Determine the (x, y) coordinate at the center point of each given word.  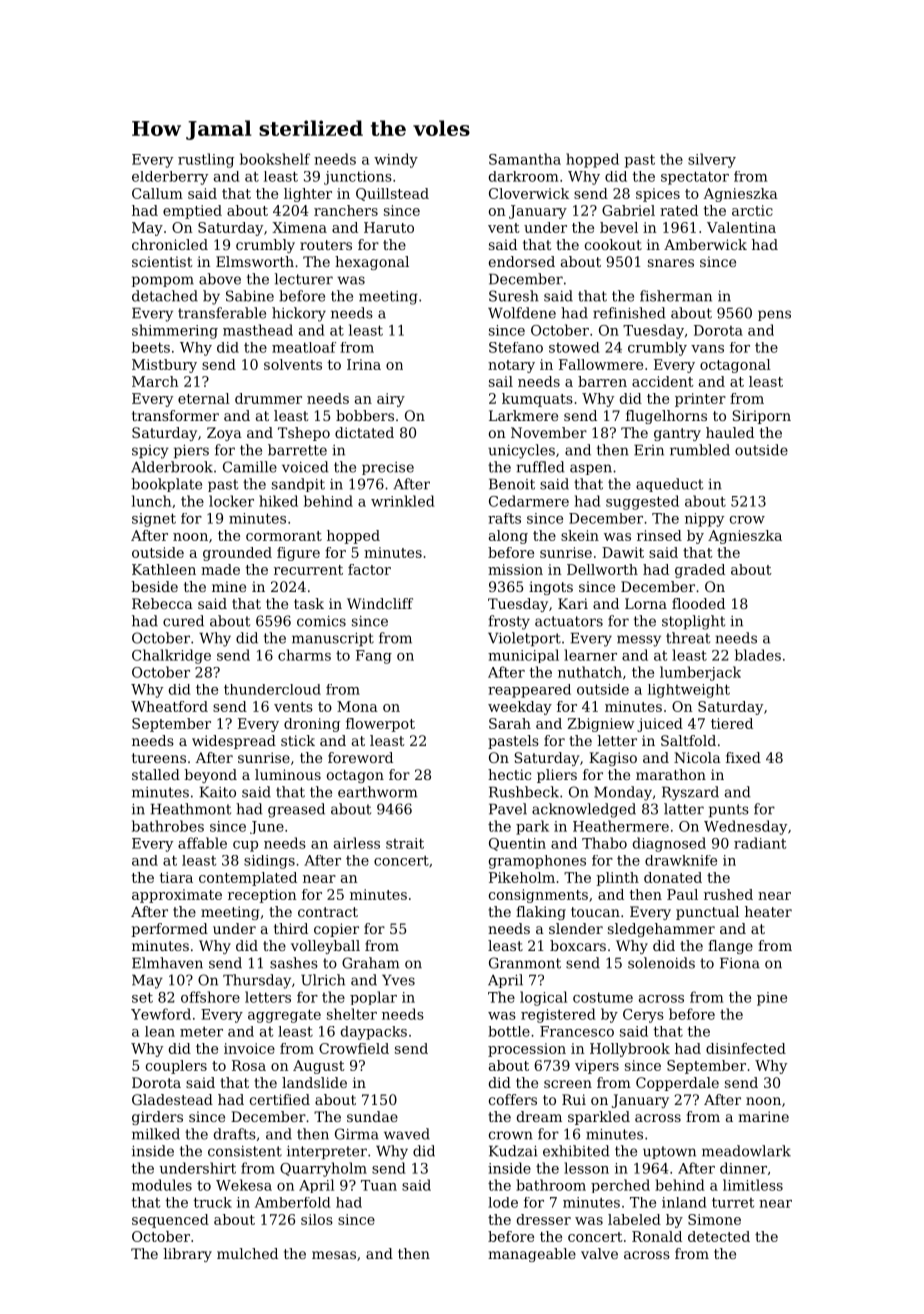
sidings (269, 862)
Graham (370, 963)
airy (391, 400)
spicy (150, 452)
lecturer (304, 279)
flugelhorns (666, 417)
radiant (760, 843)
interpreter (327, 1152)
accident (663, 381)
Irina (364, 364)
